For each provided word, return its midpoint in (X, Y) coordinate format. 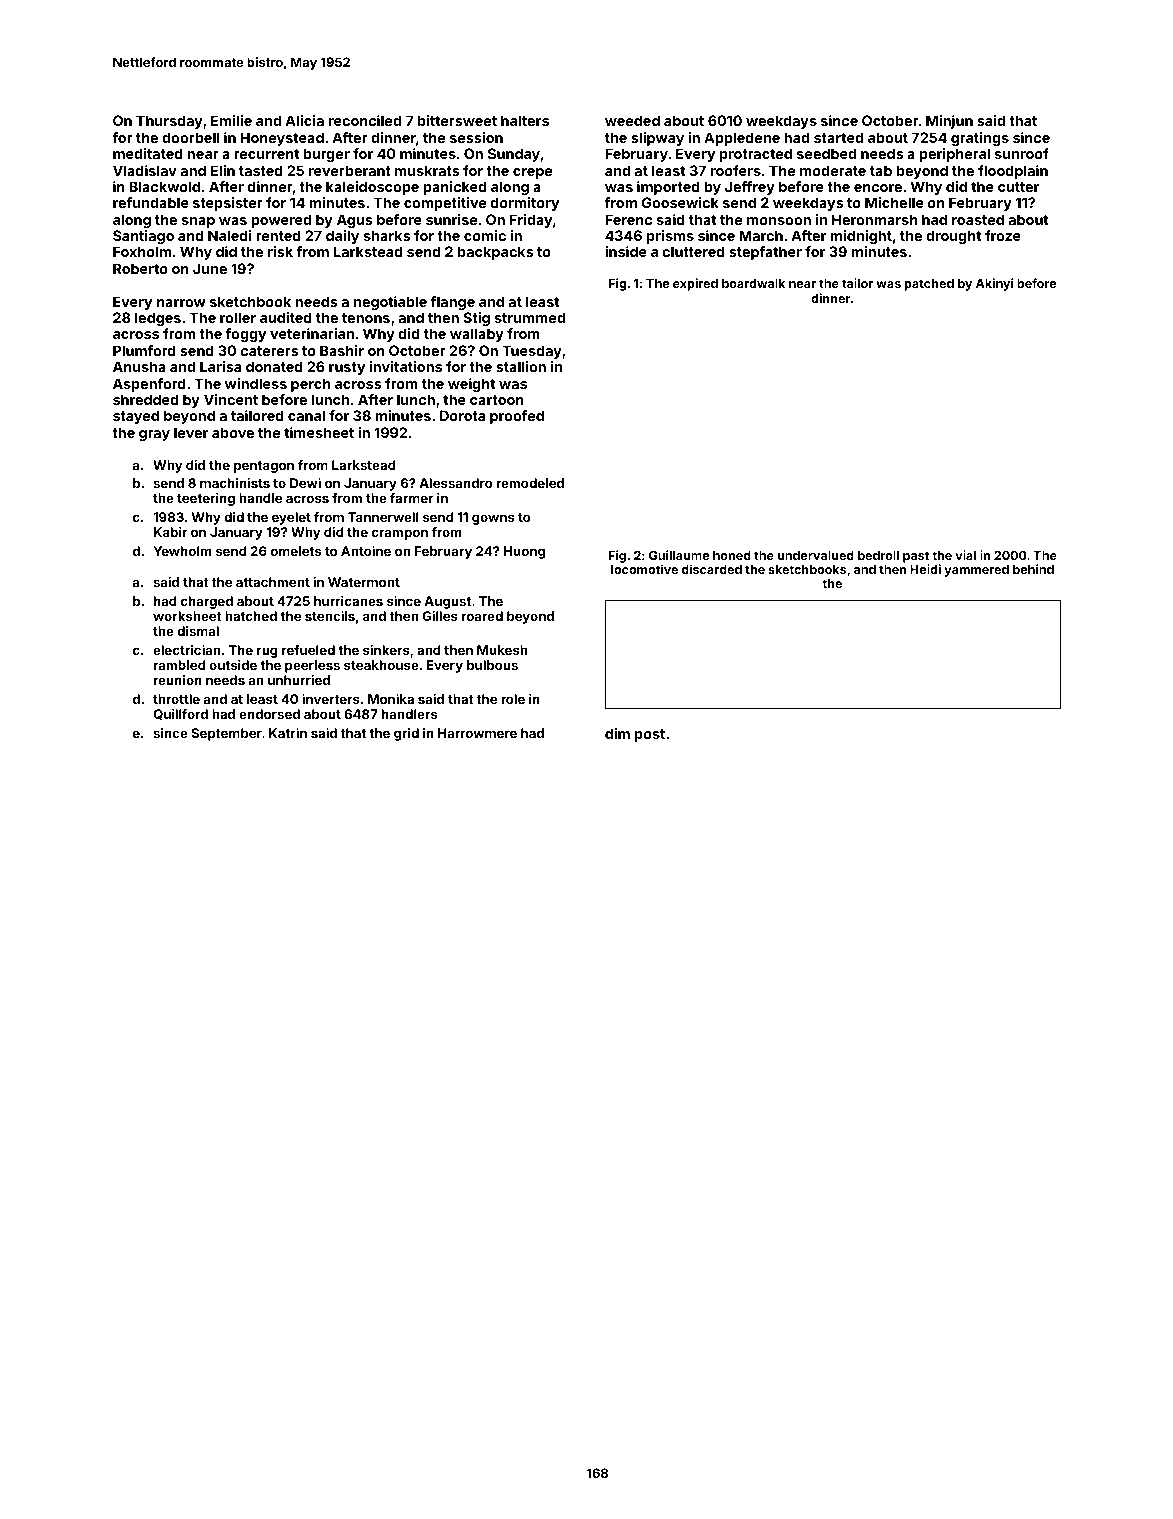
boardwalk (753, 283)
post (650, 735)
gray (154, 435)
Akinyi (994, 284)
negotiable (390, 303)
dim (617, 733)
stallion (521, 366)
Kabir (170, 532)
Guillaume (679, 555)
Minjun (949, 122)
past (916, 557)
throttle (176, 699)
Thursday (169, 122)
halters (525, 120)
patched (929, 285)
